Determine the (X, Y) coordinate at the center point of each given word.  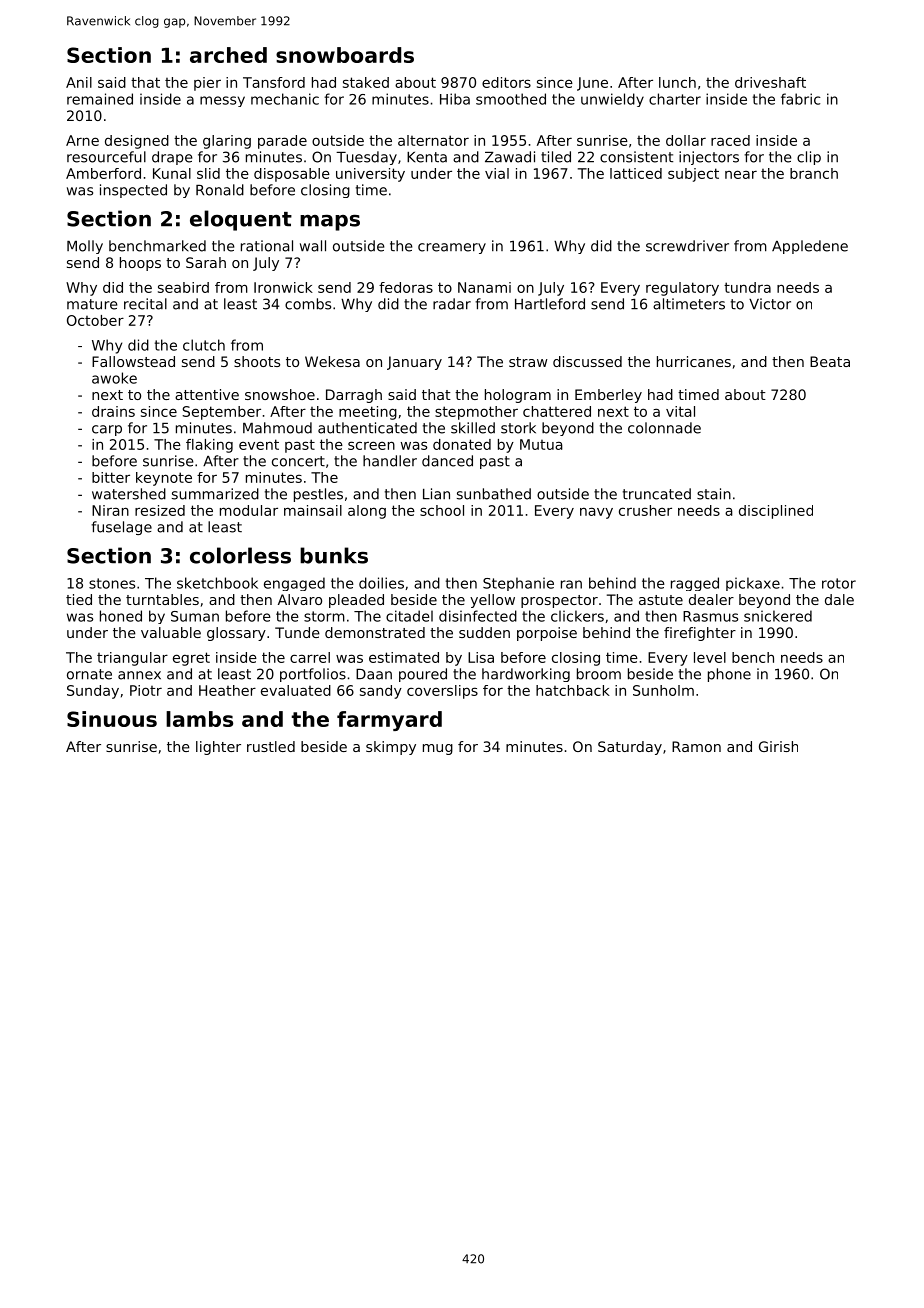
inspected (133, 191)
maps (330, 223)
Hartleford (550, 304)
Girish (778, 746)
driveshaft (770, 82)
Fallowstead (133, 361)
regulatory (682, 289)
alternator (433, 140)
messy (222, 101)
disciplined (776, 512)
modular (249, 510)
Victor (770, 304)
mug (438, 749)
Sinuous (112, 719)
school (442, 510)
